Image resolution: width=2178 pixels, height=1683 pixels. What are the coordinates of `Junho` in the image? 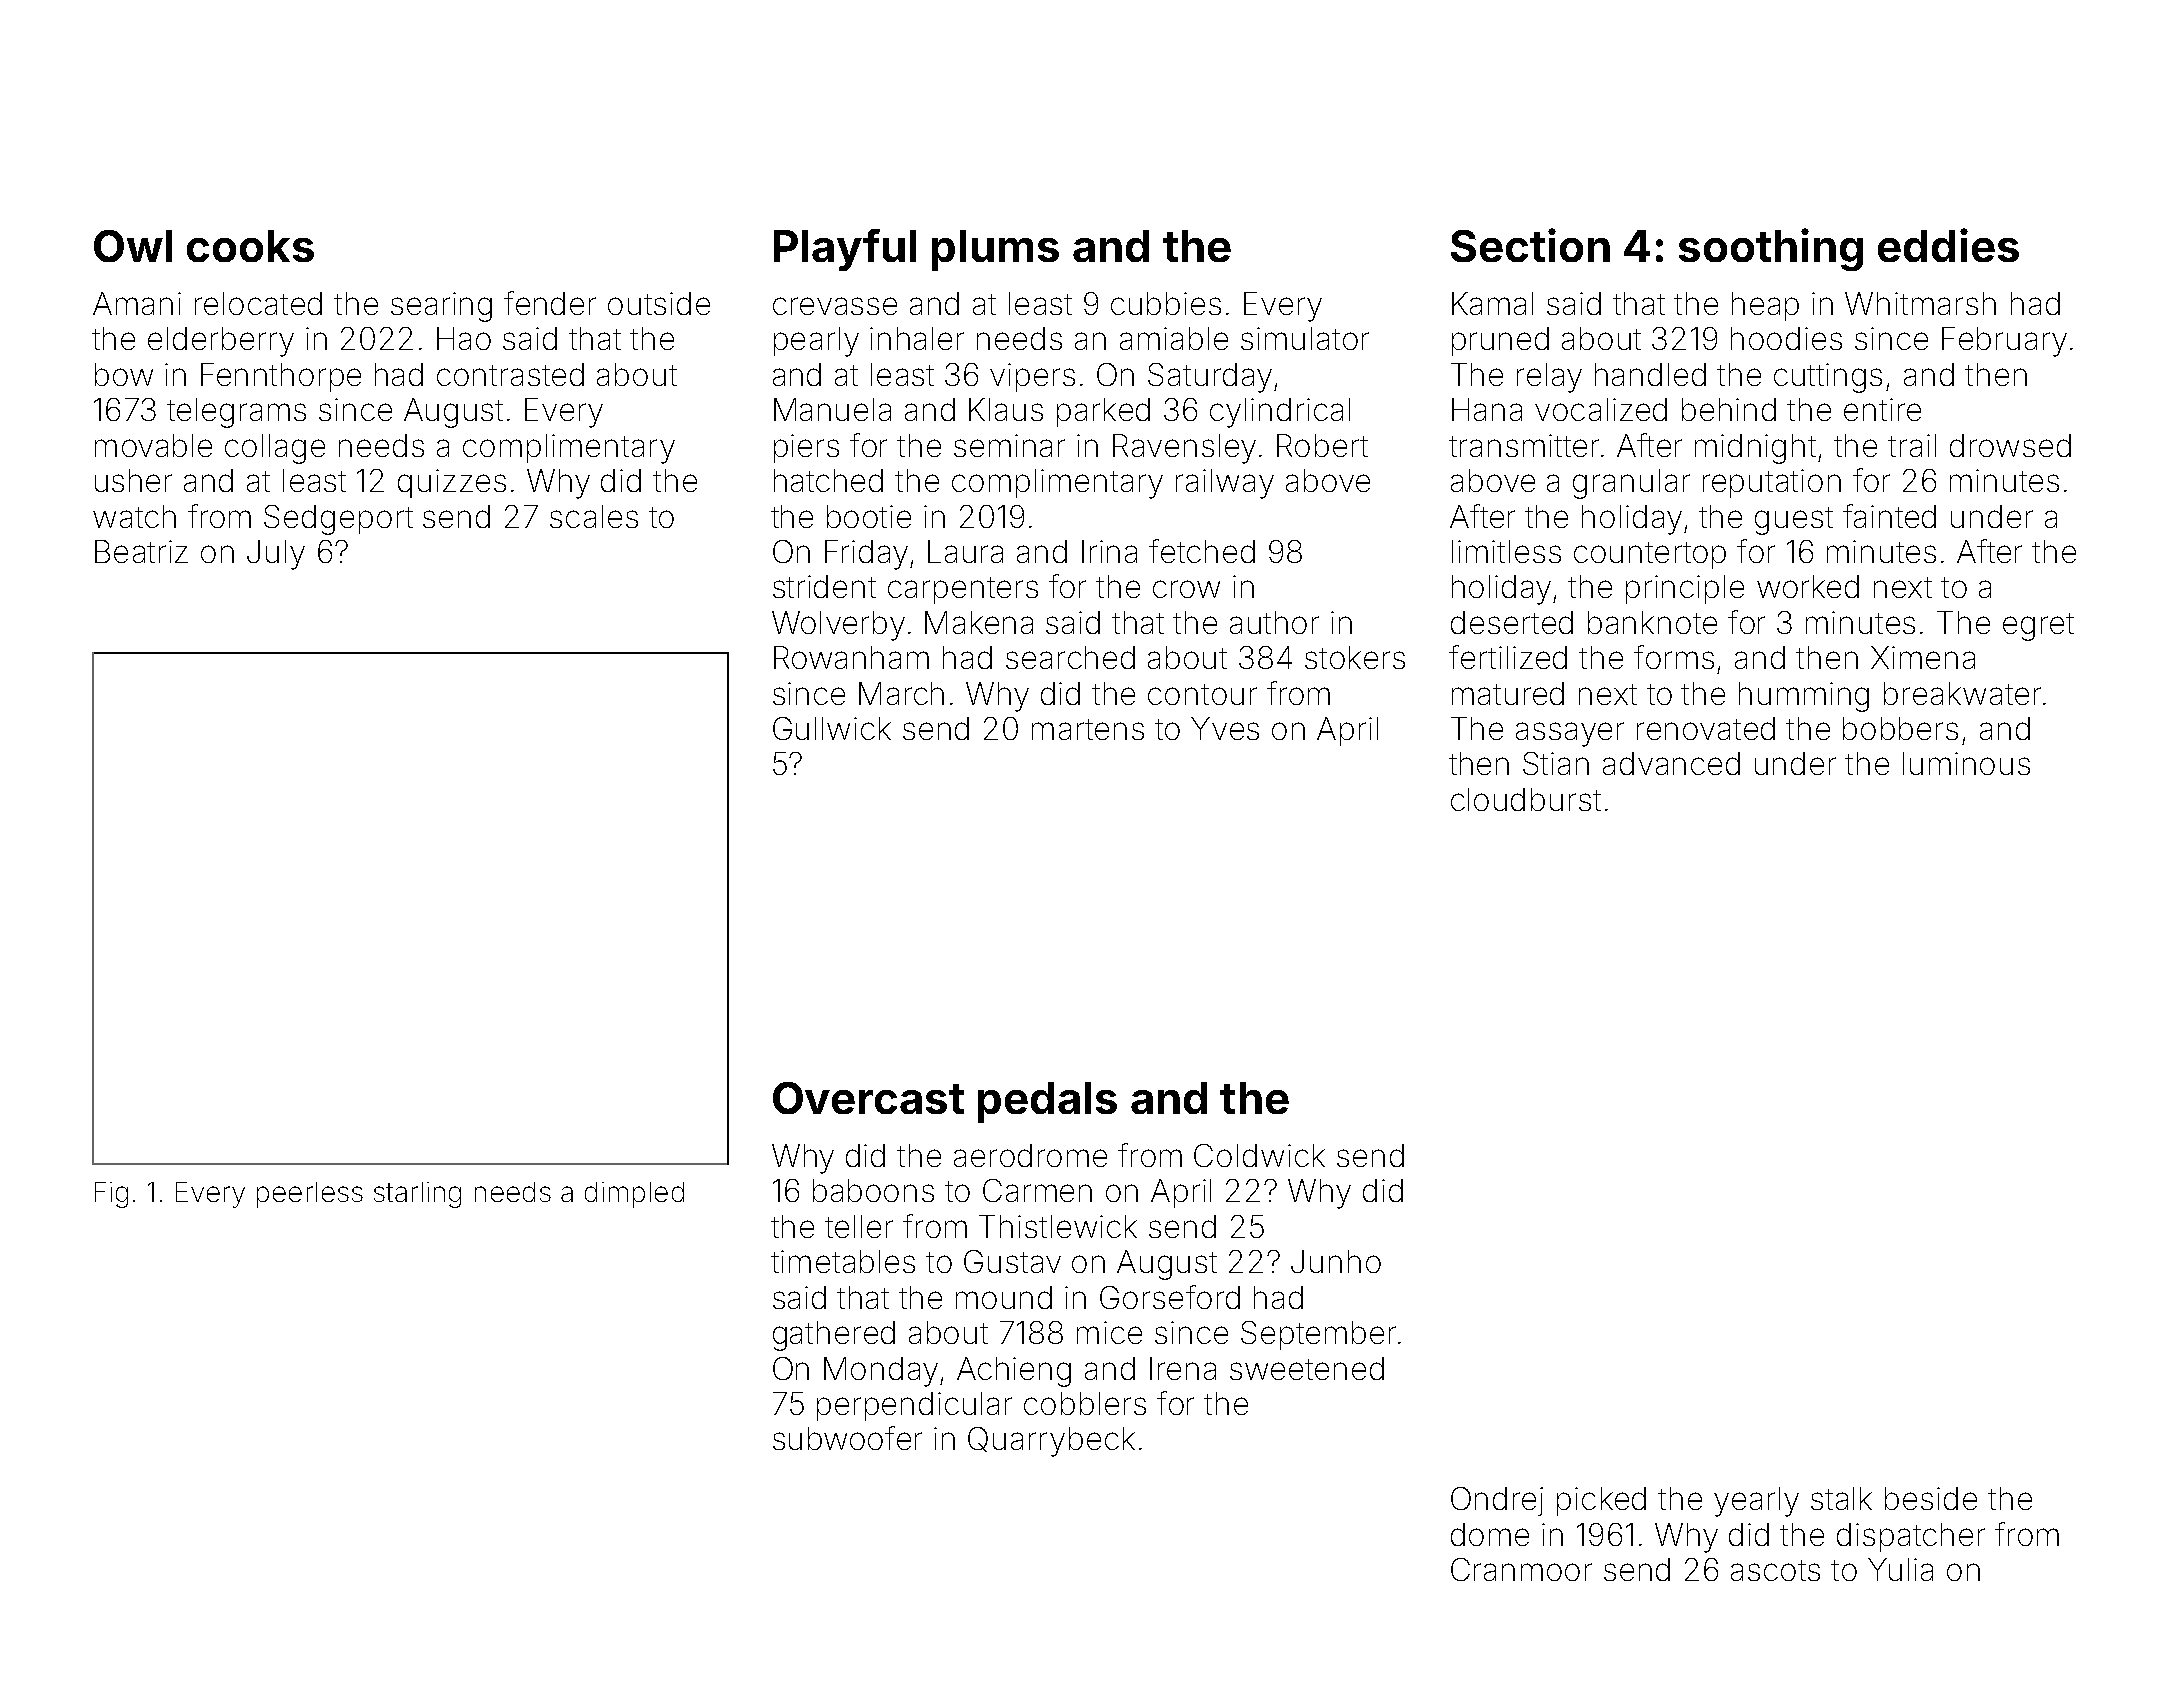 It's located at (1336, 1261).
